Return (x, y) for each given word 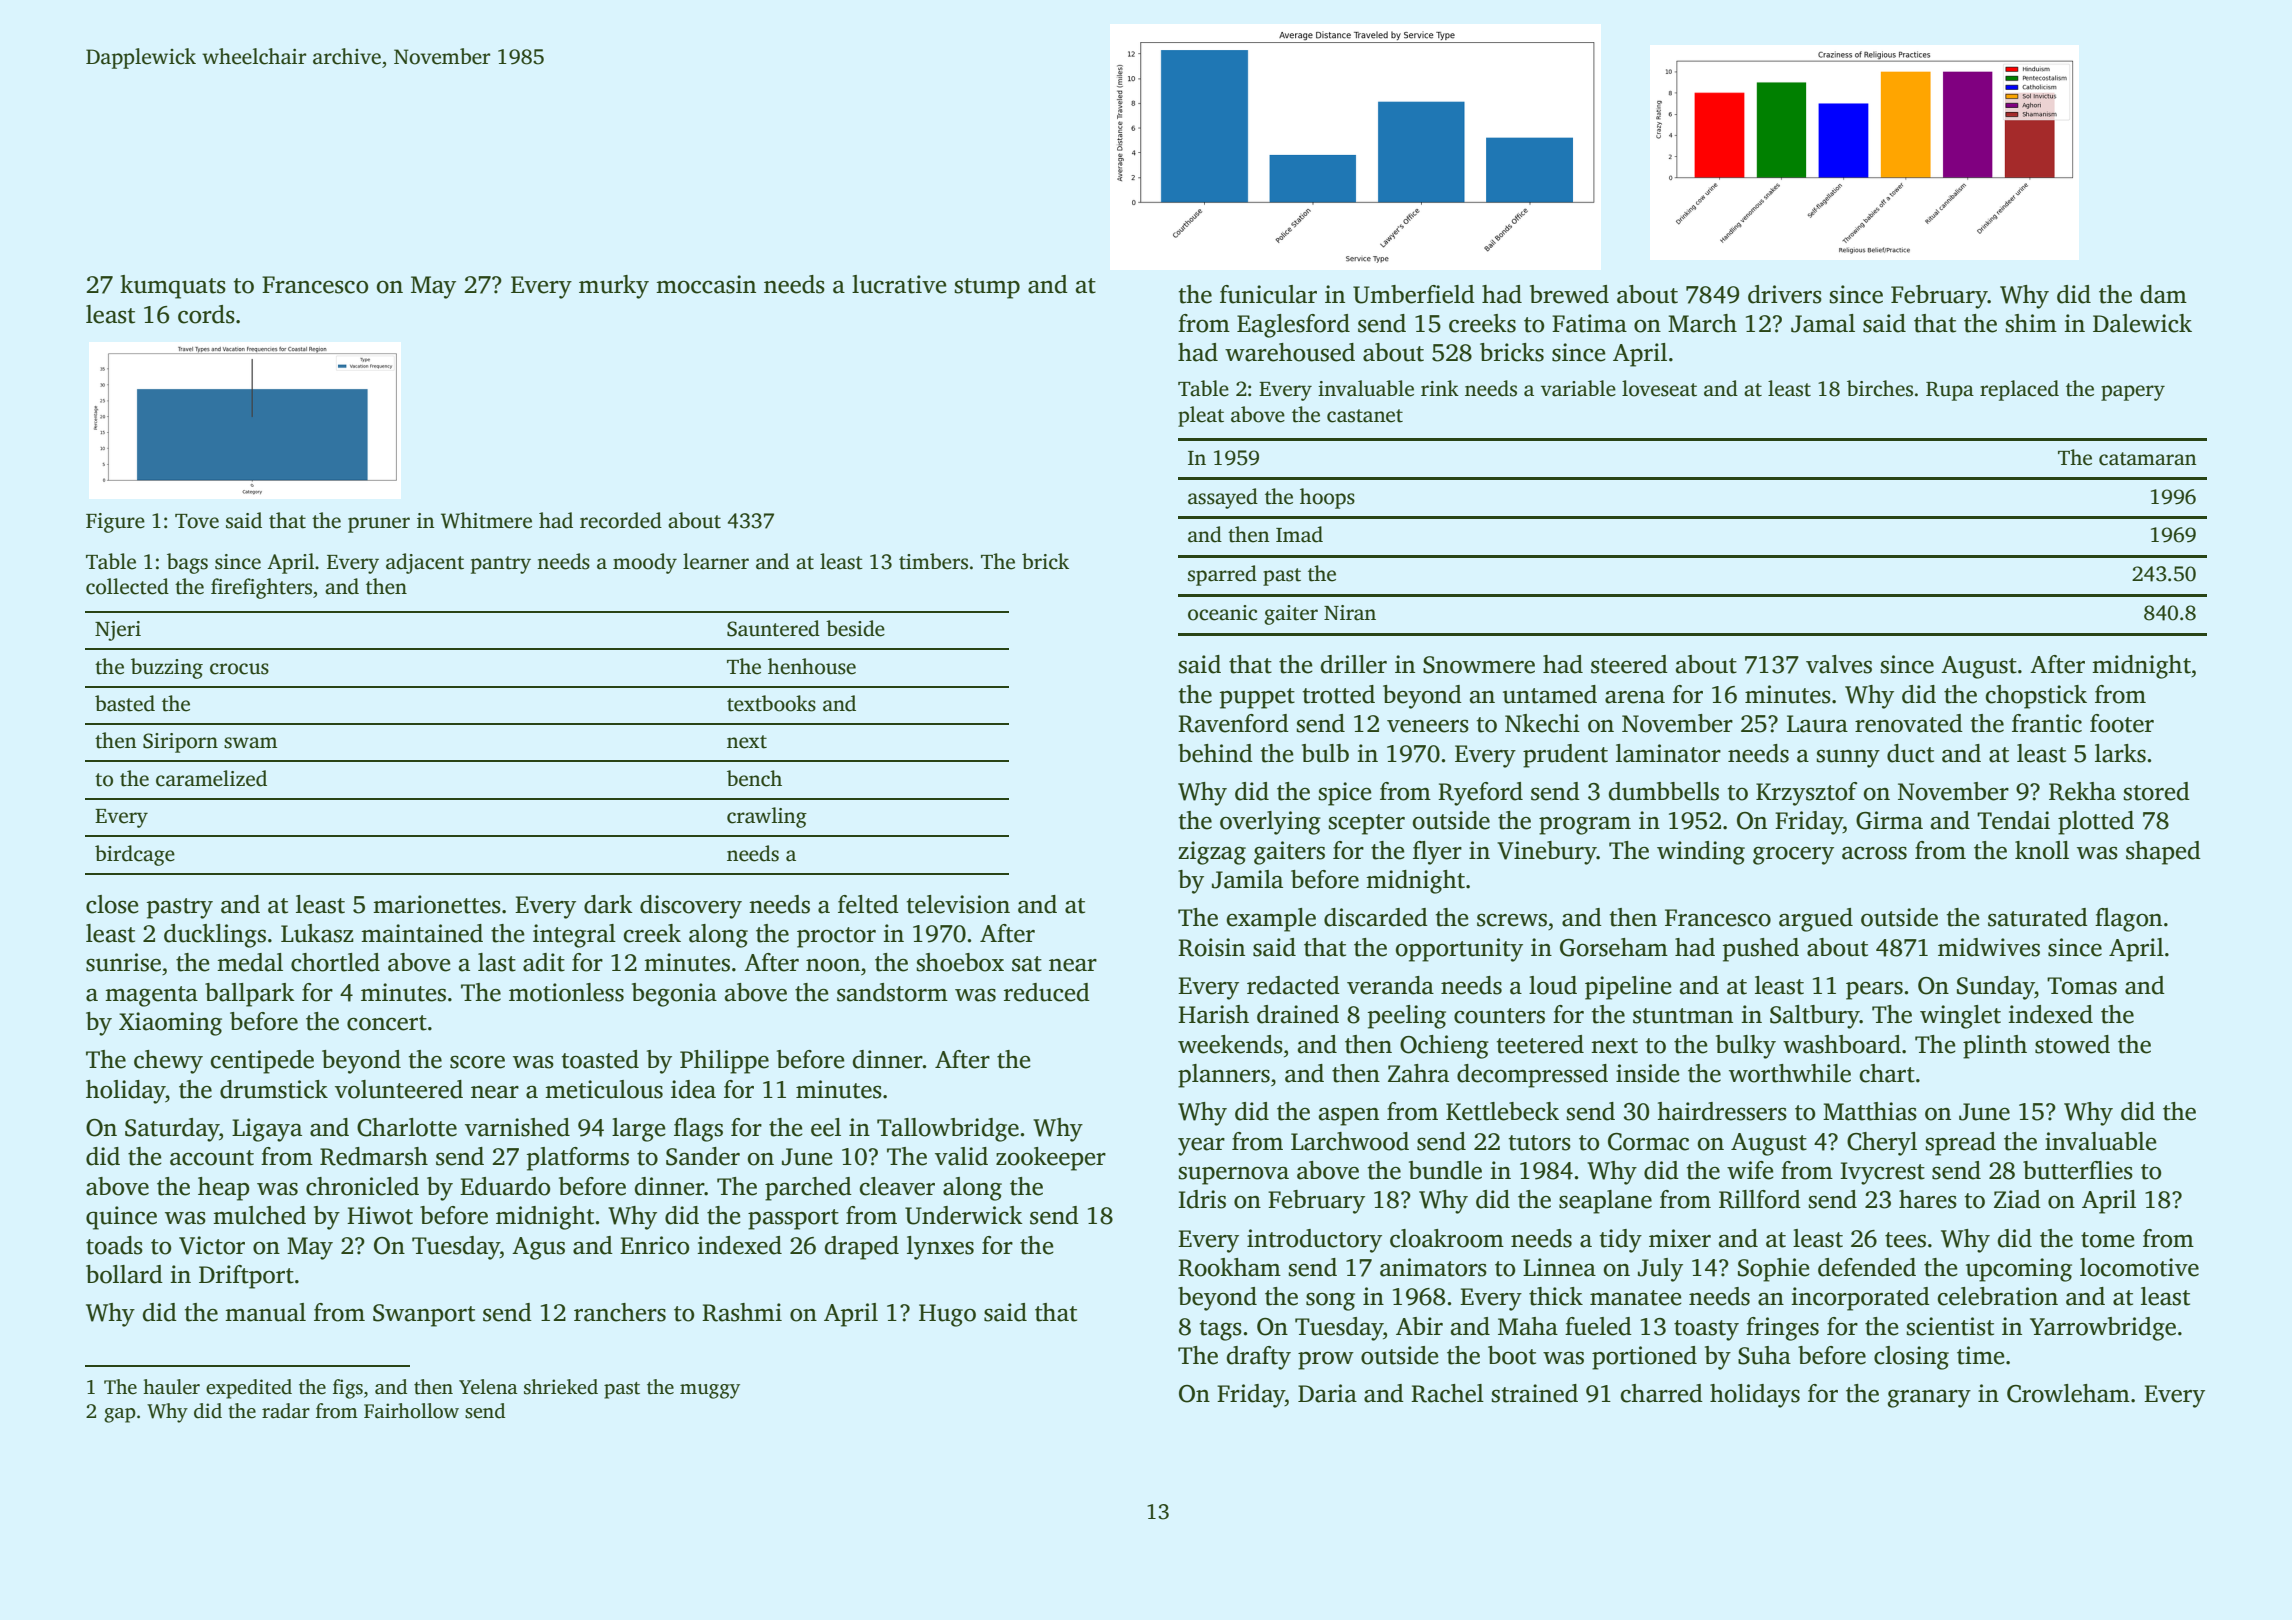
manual (265, 1312)
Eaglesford (1293, 326)
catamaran (2148, 459)
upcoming (2019, 1270)
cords (206, 314)
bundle (1445, 1170)
